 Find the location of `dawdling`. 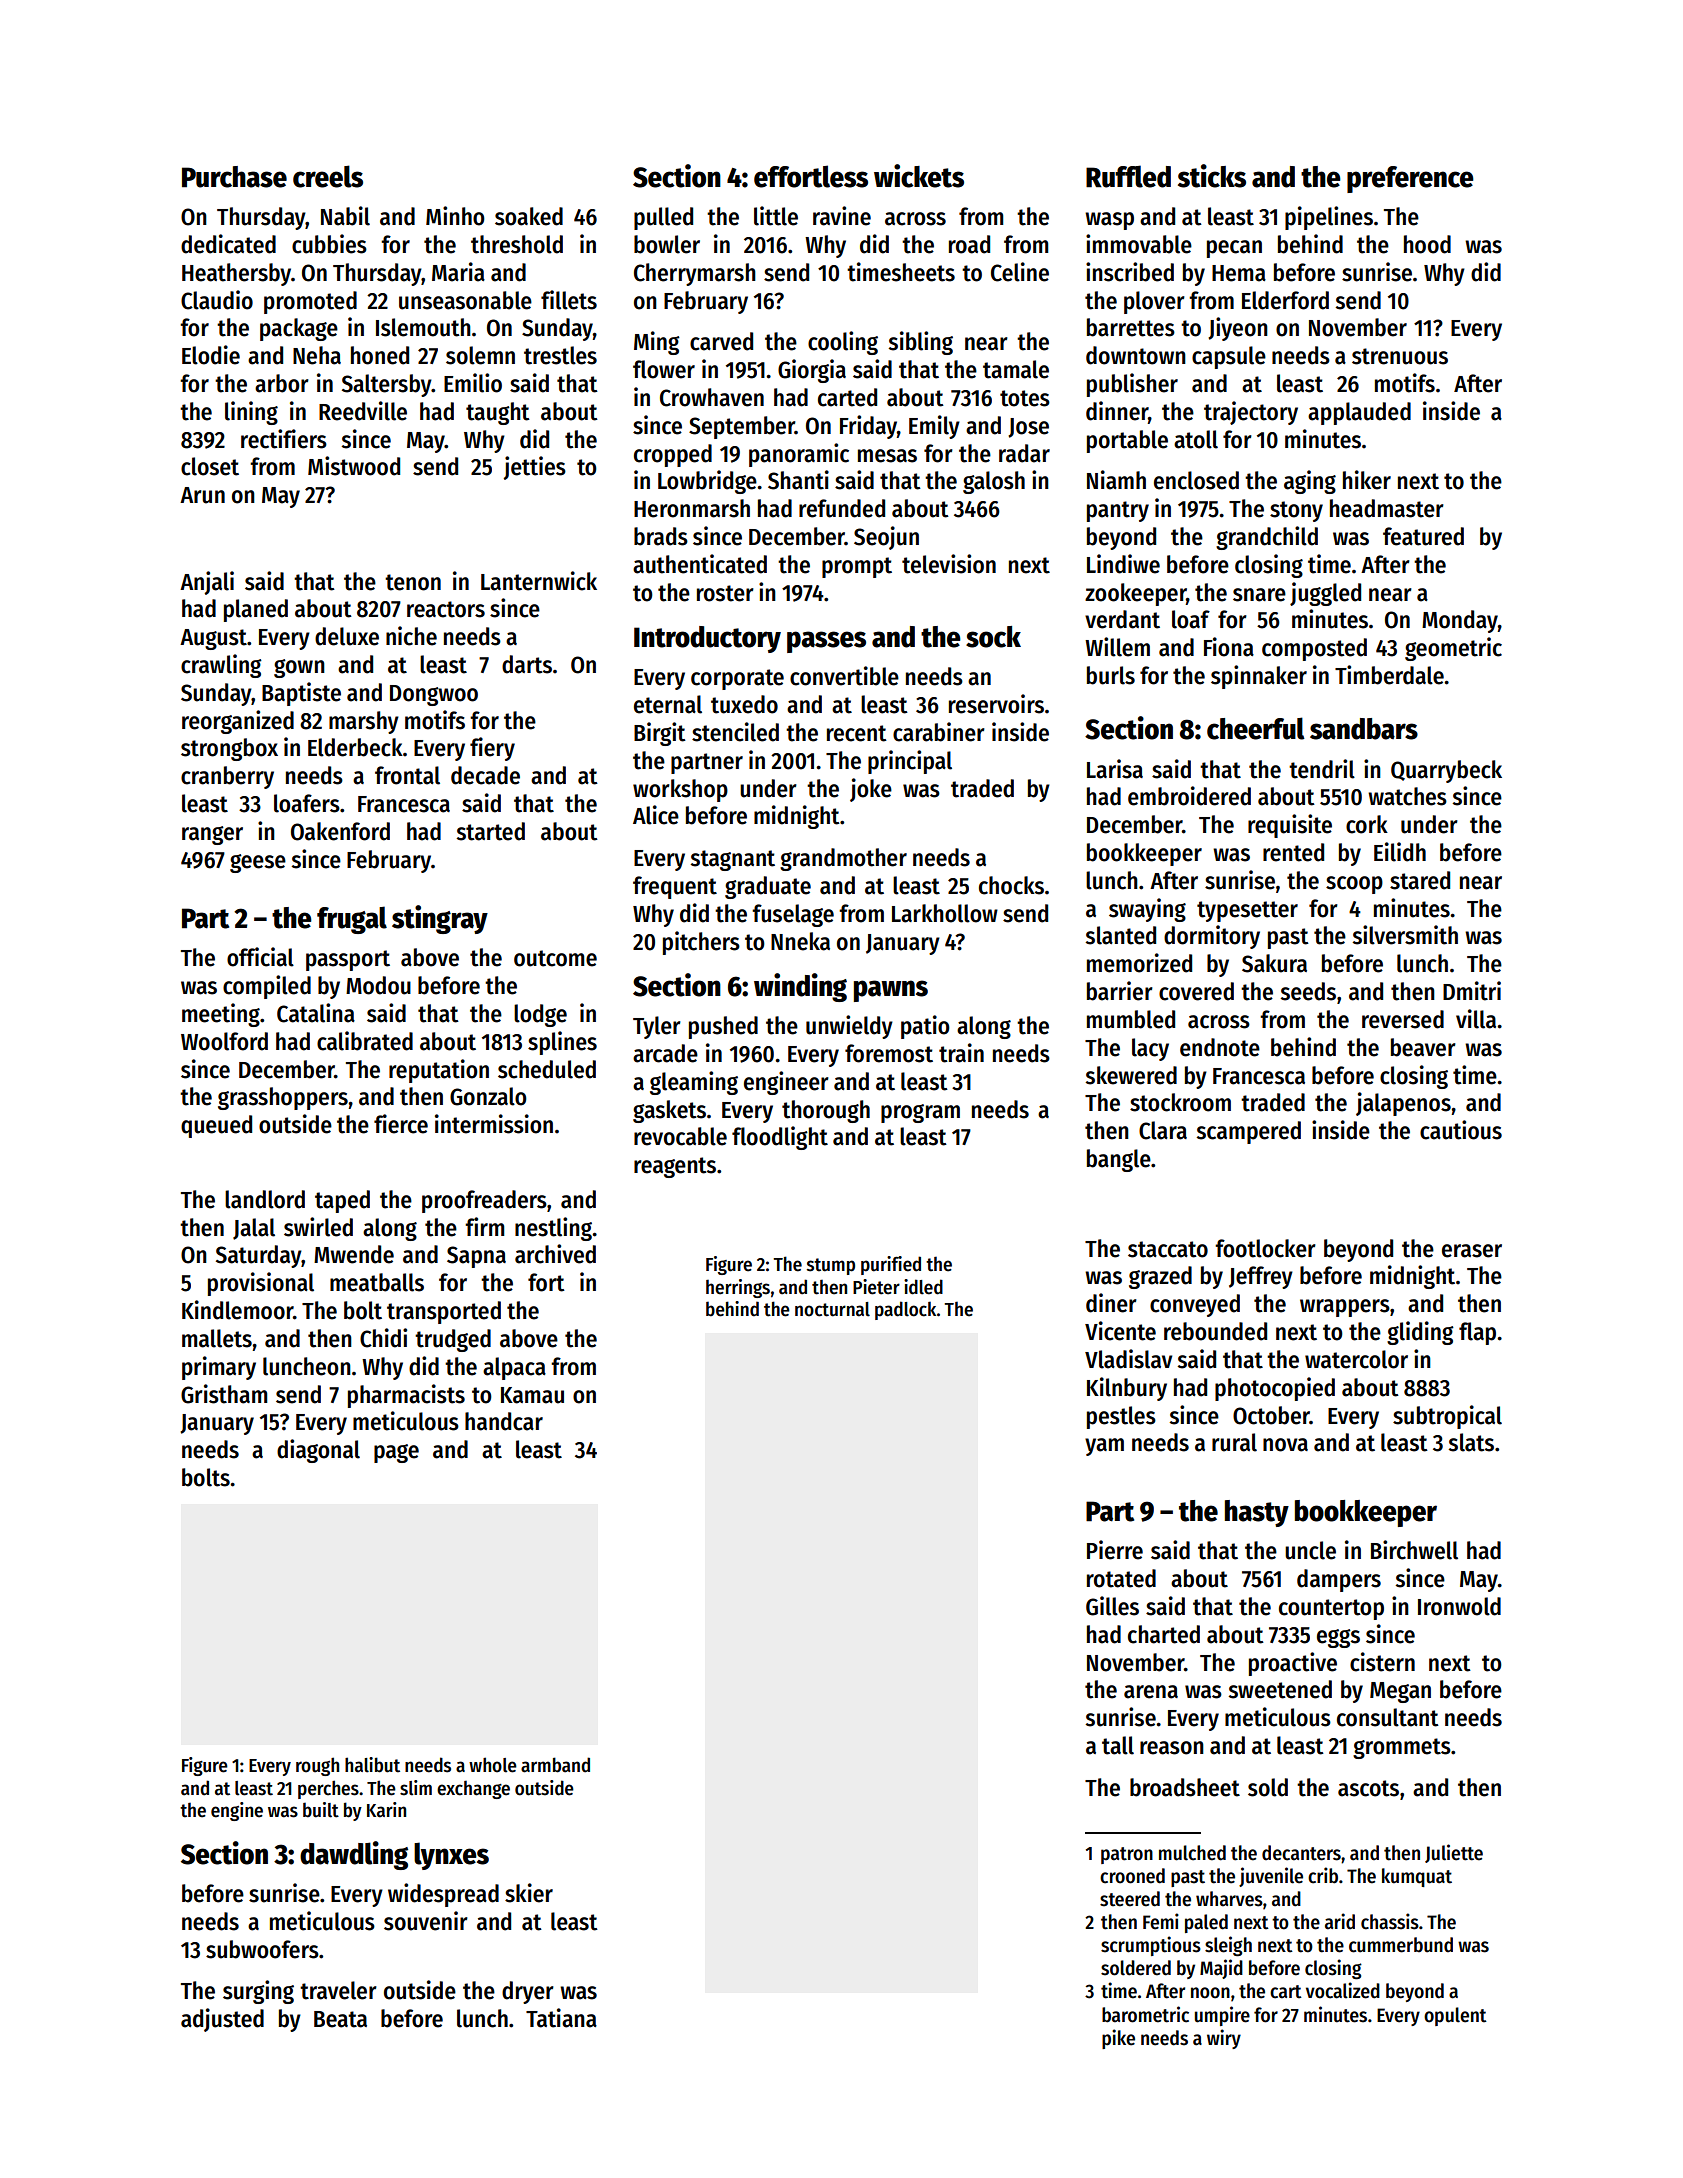

dawdling is located at coordinates (354, 1855).
